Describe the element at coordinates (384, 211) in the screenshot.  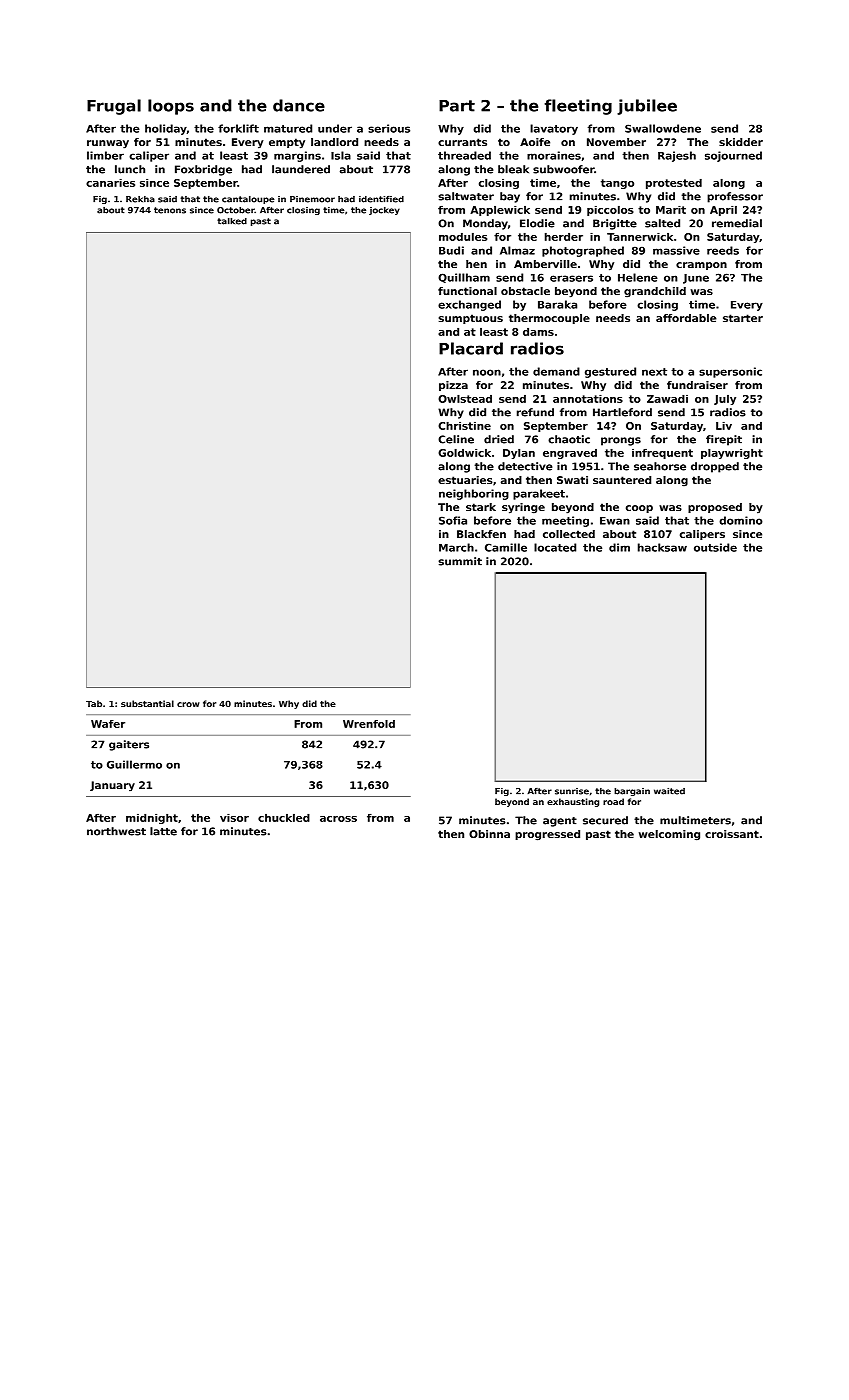
I see `jockey` at that location.
